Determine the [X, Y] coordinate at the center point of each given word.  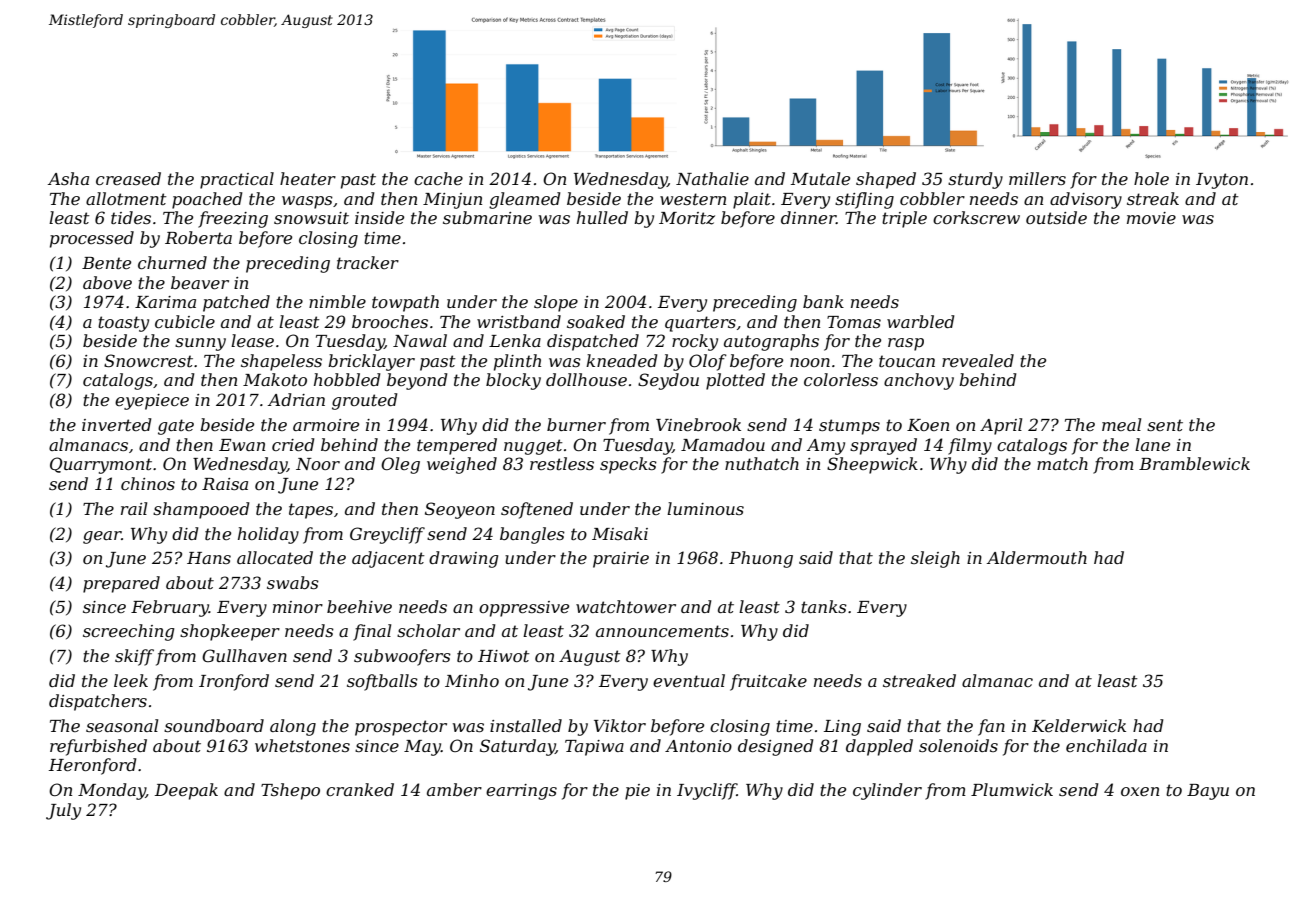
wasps [307, 202]
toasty [123, 324]
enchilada [1106, 745]
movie [1151, 218]
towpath [405, 303]
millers [1037, 178]
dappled [879, 747]
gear [102, 537]
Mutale [820, 178]
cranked [360, 789]
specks [628, 465]
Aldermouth [1037, 557]
